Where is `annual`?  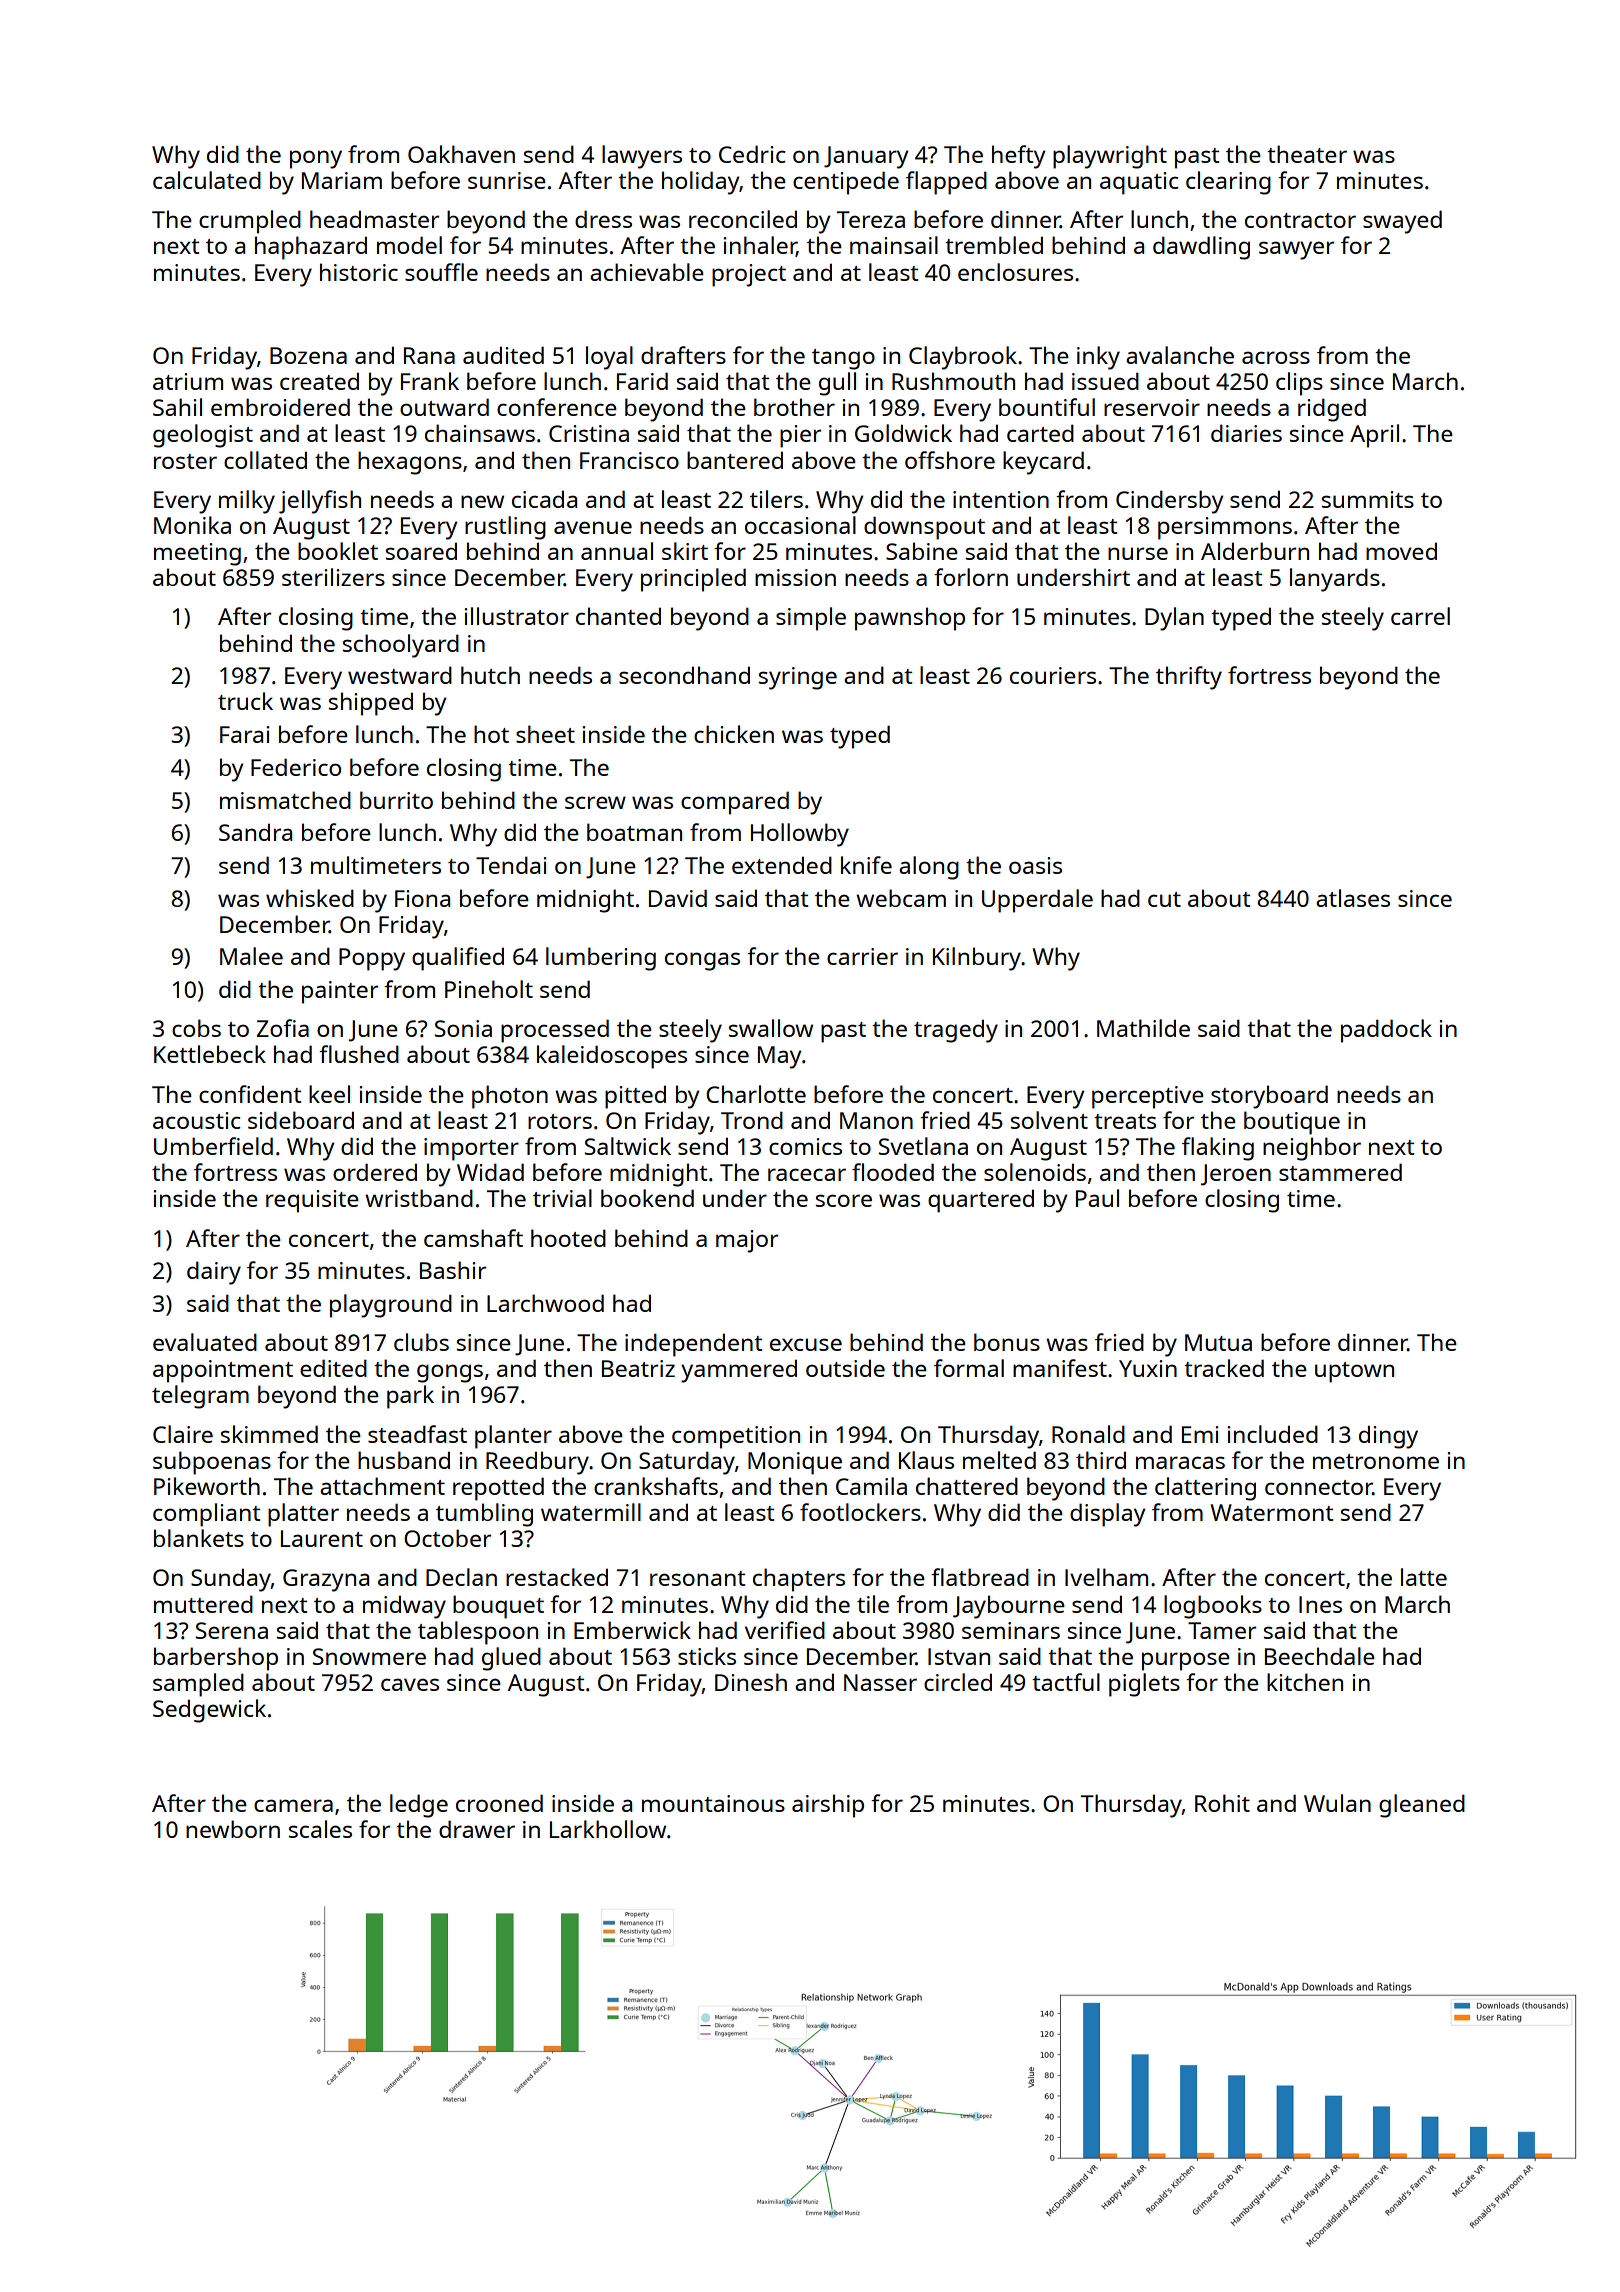 annual is located at coordinates (617, 551).
